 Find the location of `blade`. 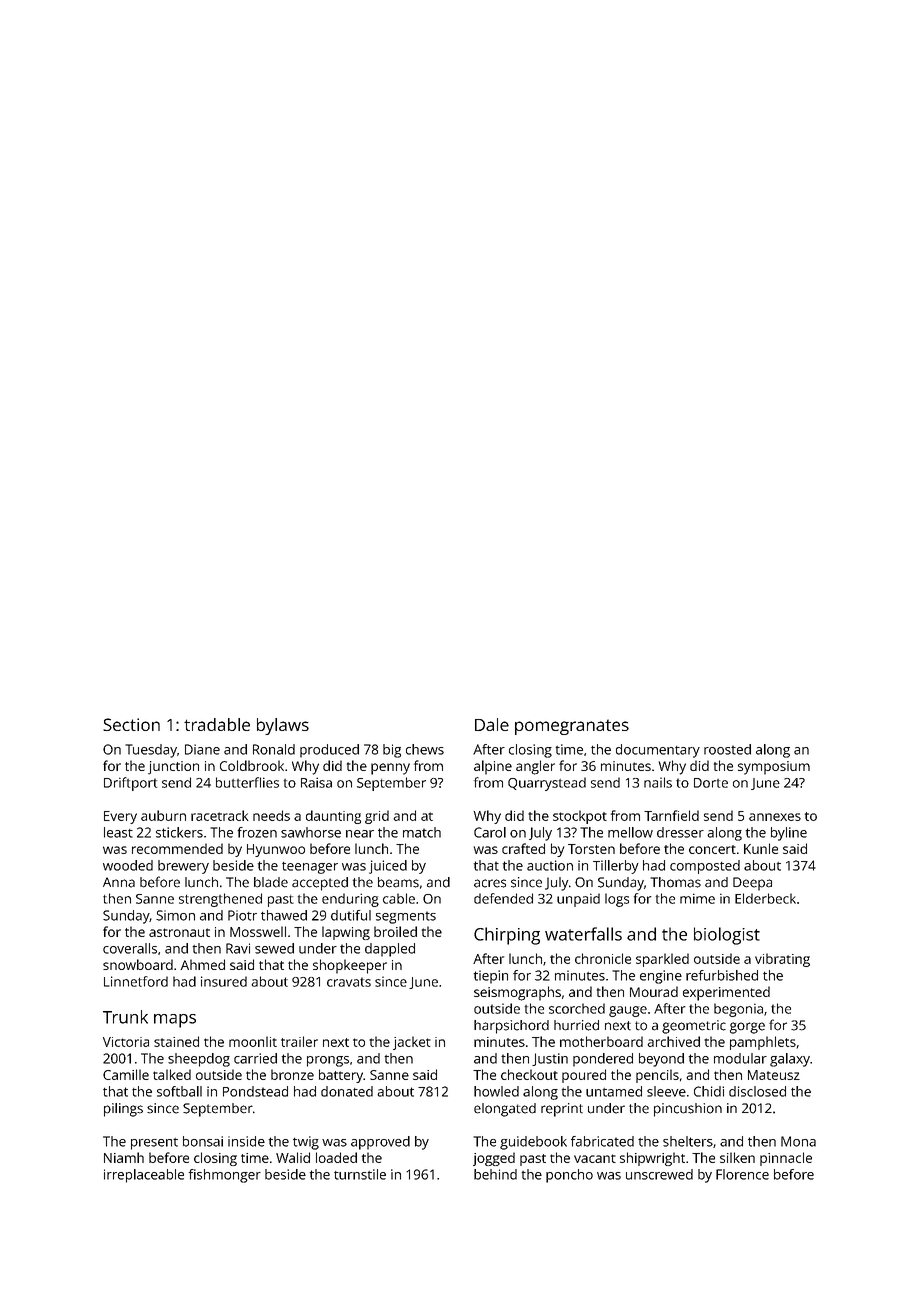

blade is located at coordinates (271, 882).
